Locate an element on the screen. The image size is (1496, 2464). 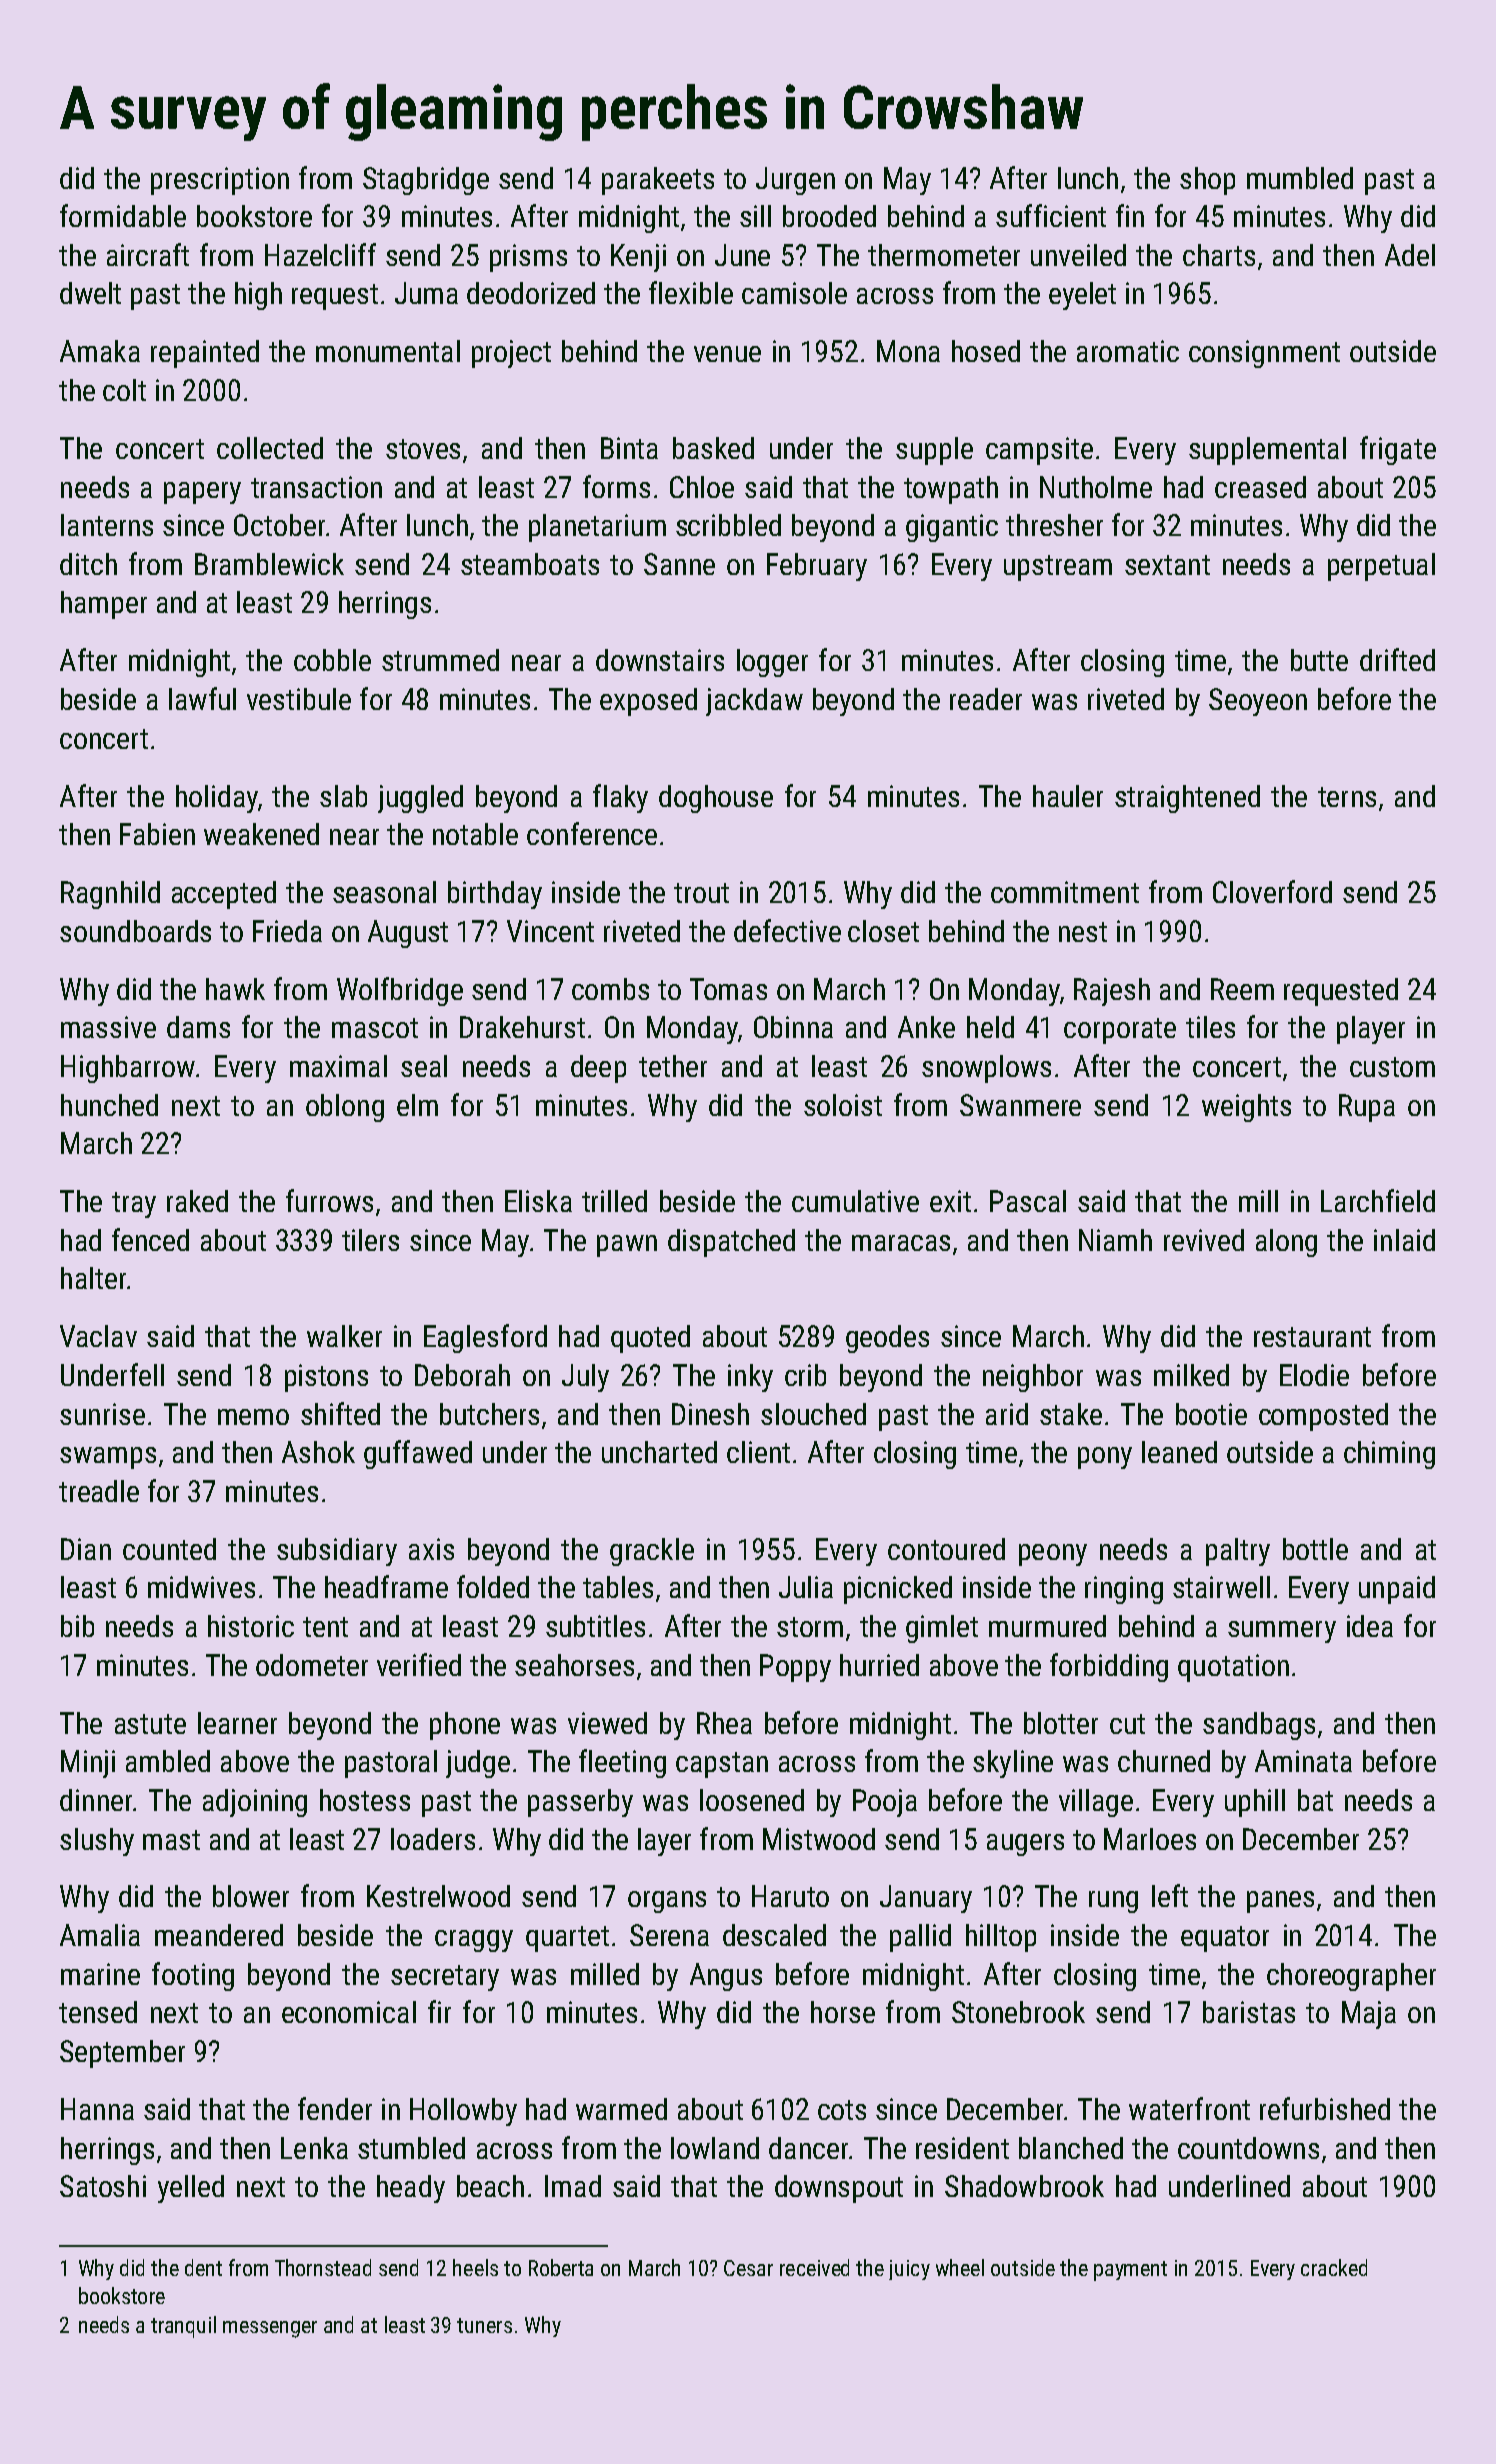
custom is located at coordinates (1392, 1067).
